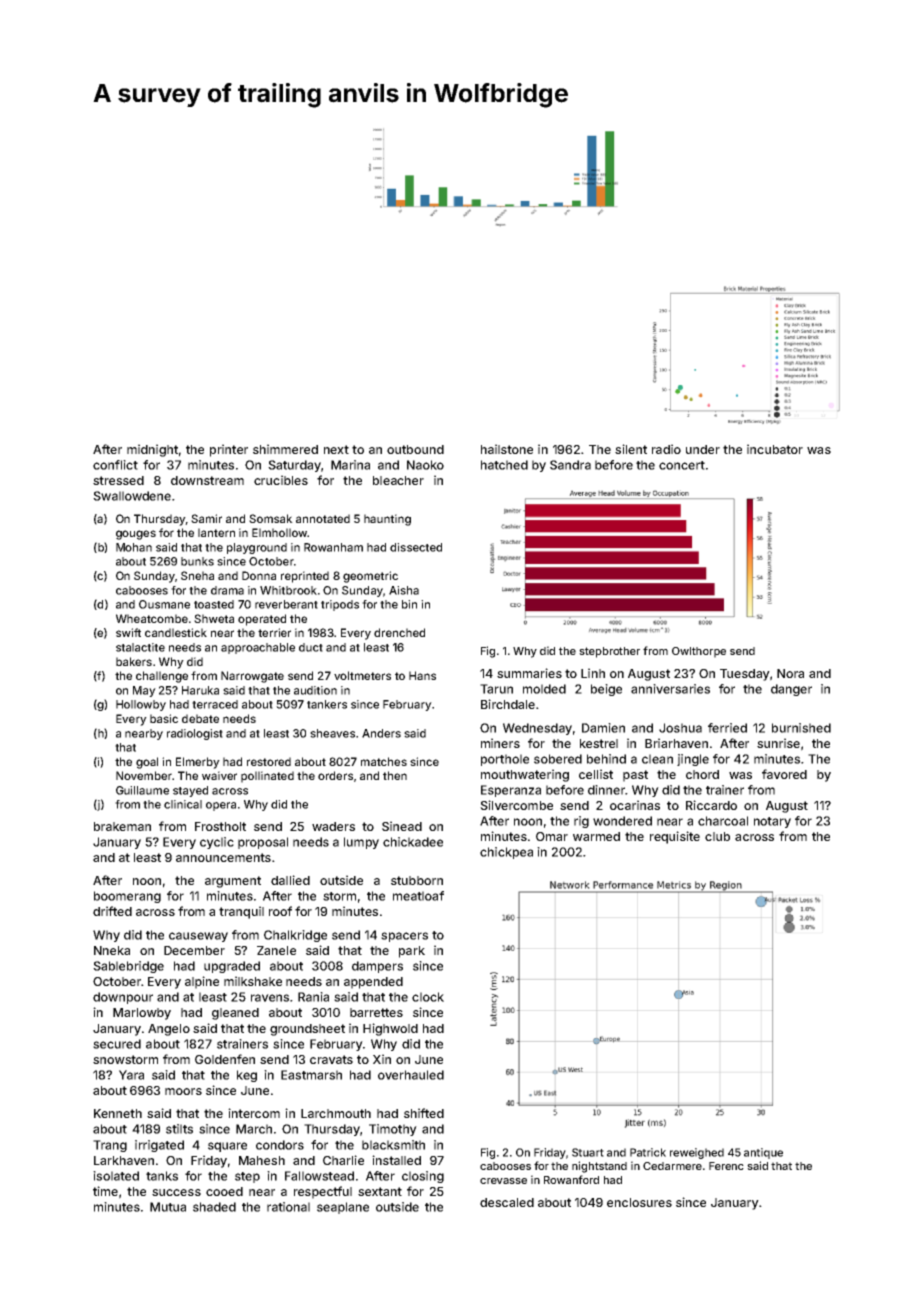  I want to click on Trang, so click(110, 1146).
